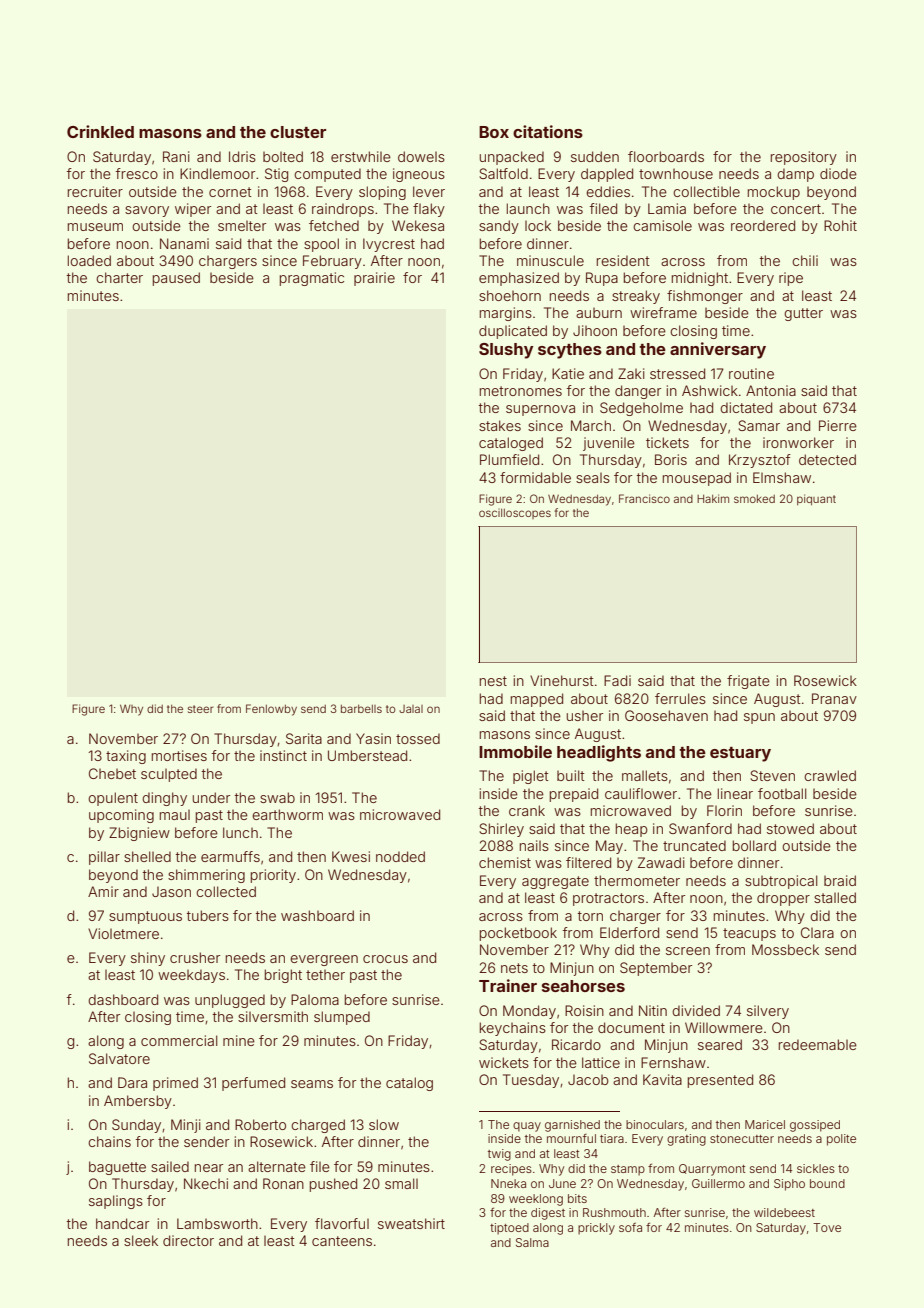 This screenshot has height=1308, width=924. Describe the element at coordinates (796, 209) in the screenshot. I see `concert` at that location.
